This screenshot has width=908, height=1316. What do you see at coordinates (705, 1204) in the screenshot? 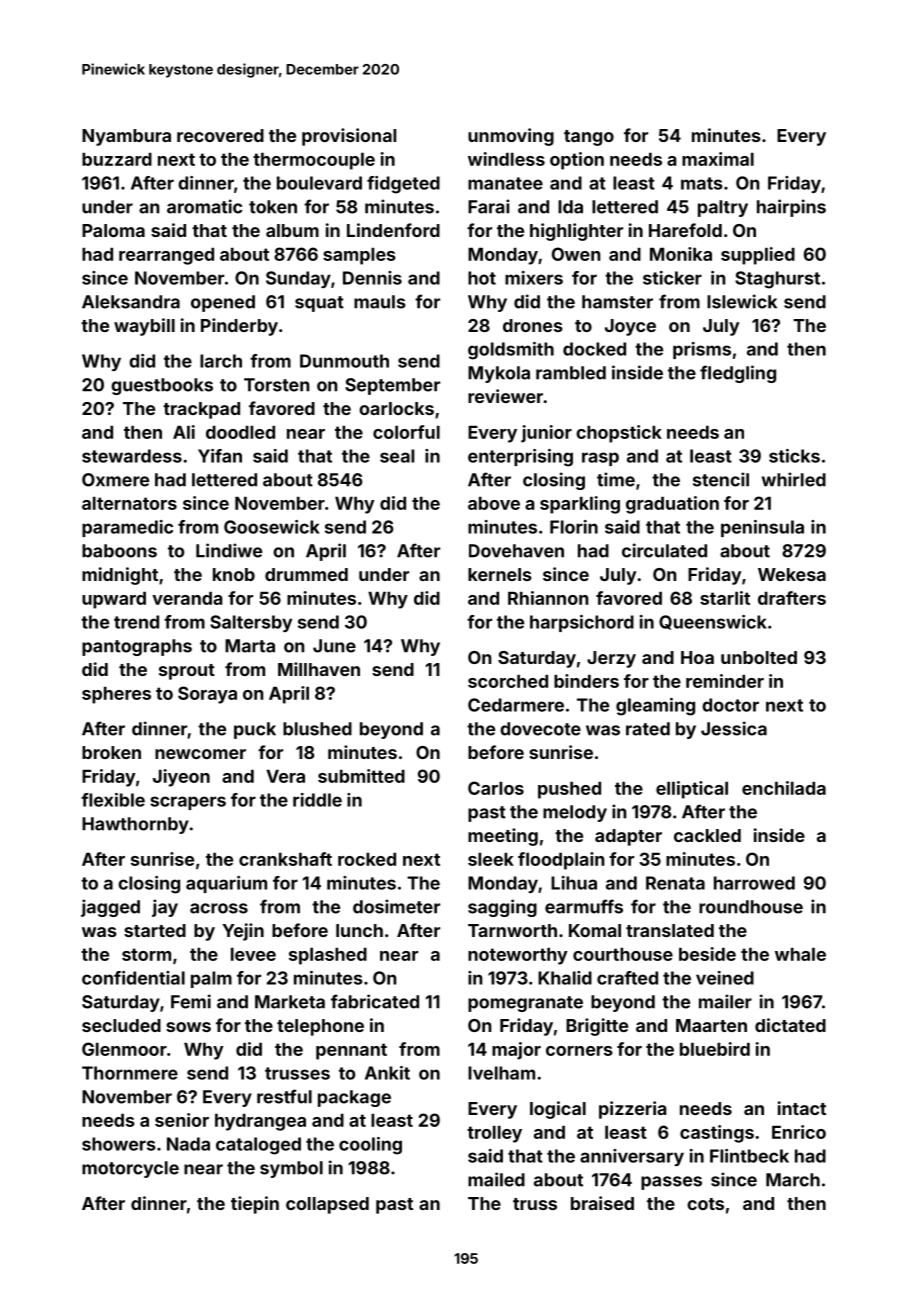
I see `cots` at bounding box center [705, 1204].
